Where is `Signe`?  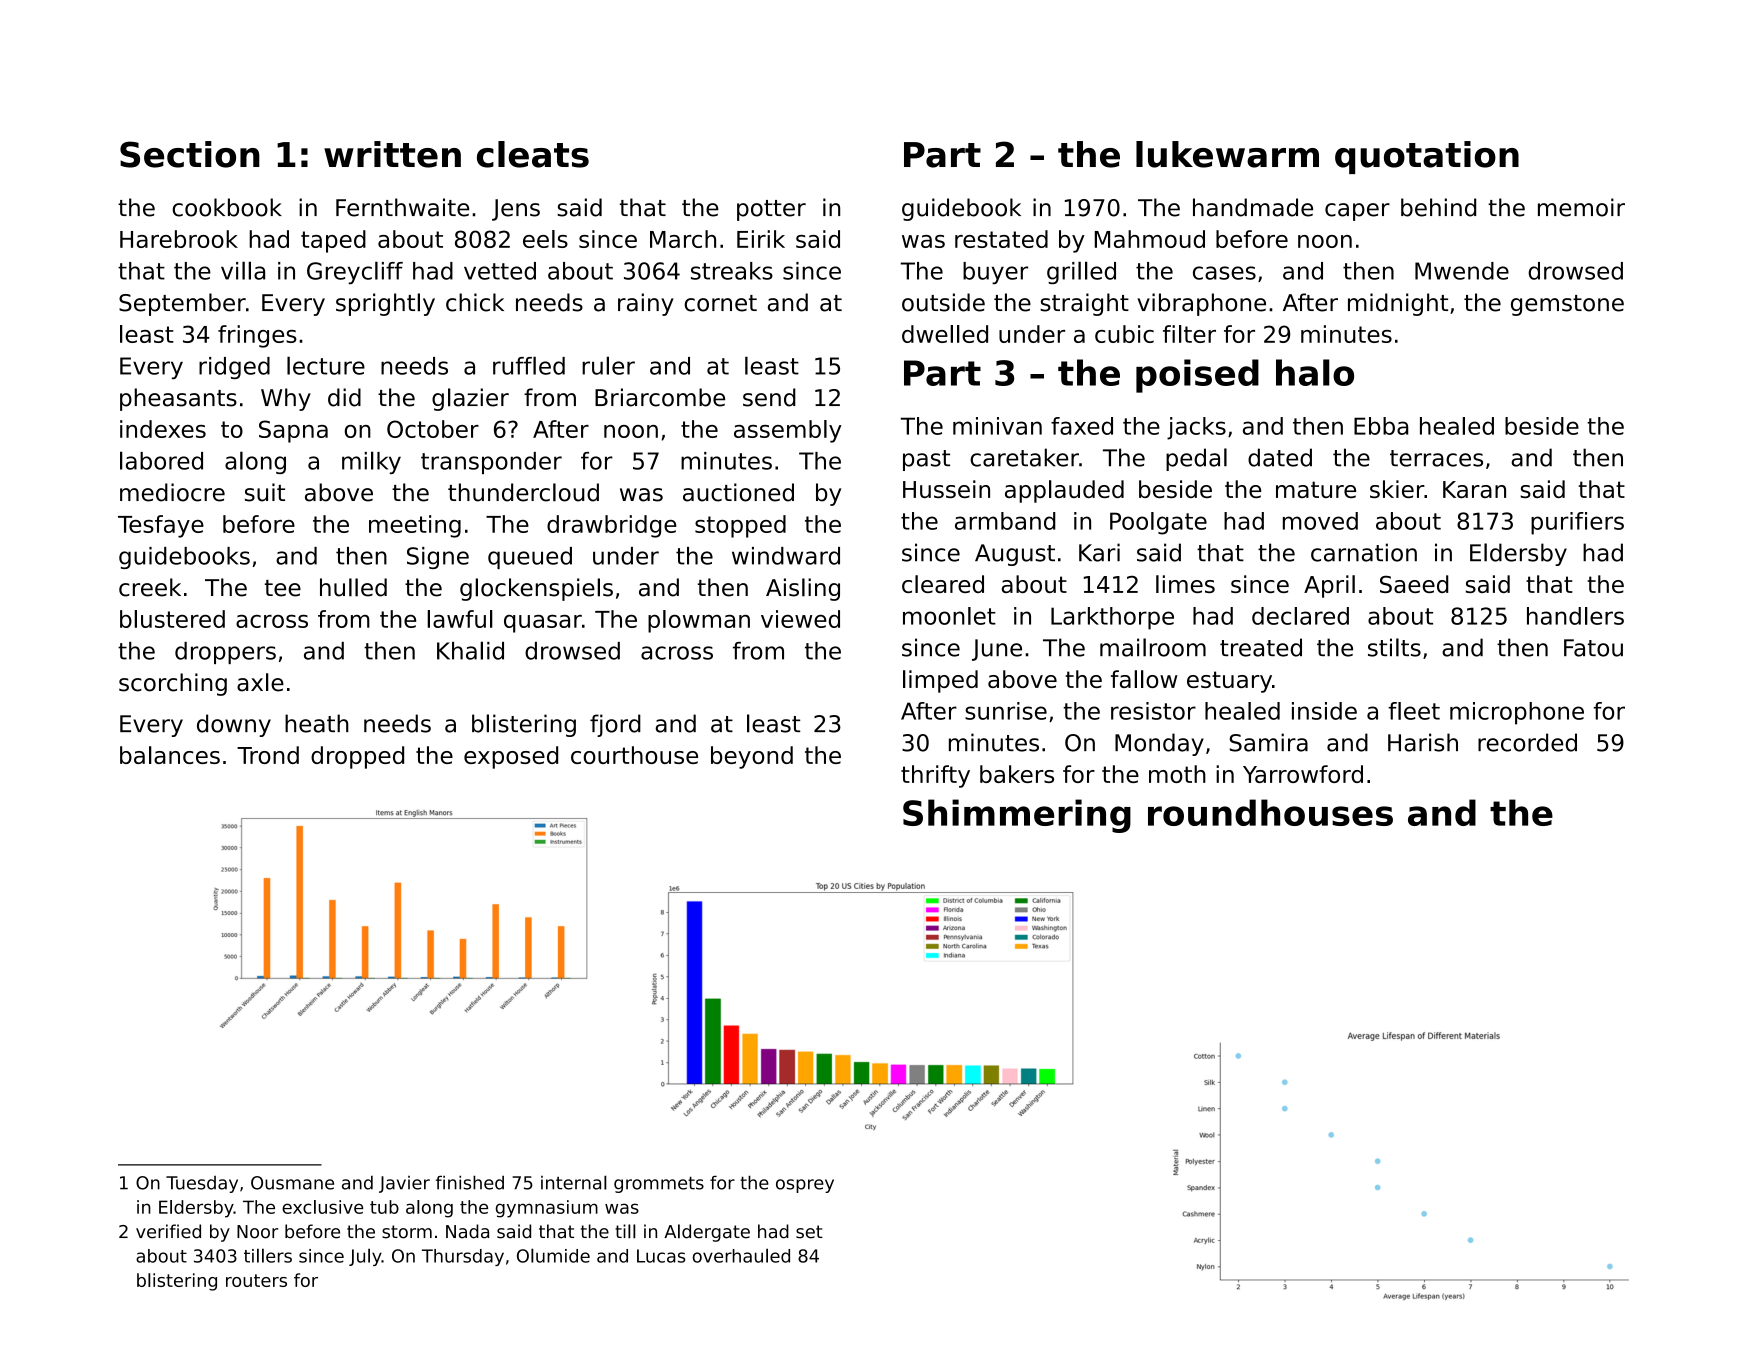 Signe is located at coordinates (438, 558).
